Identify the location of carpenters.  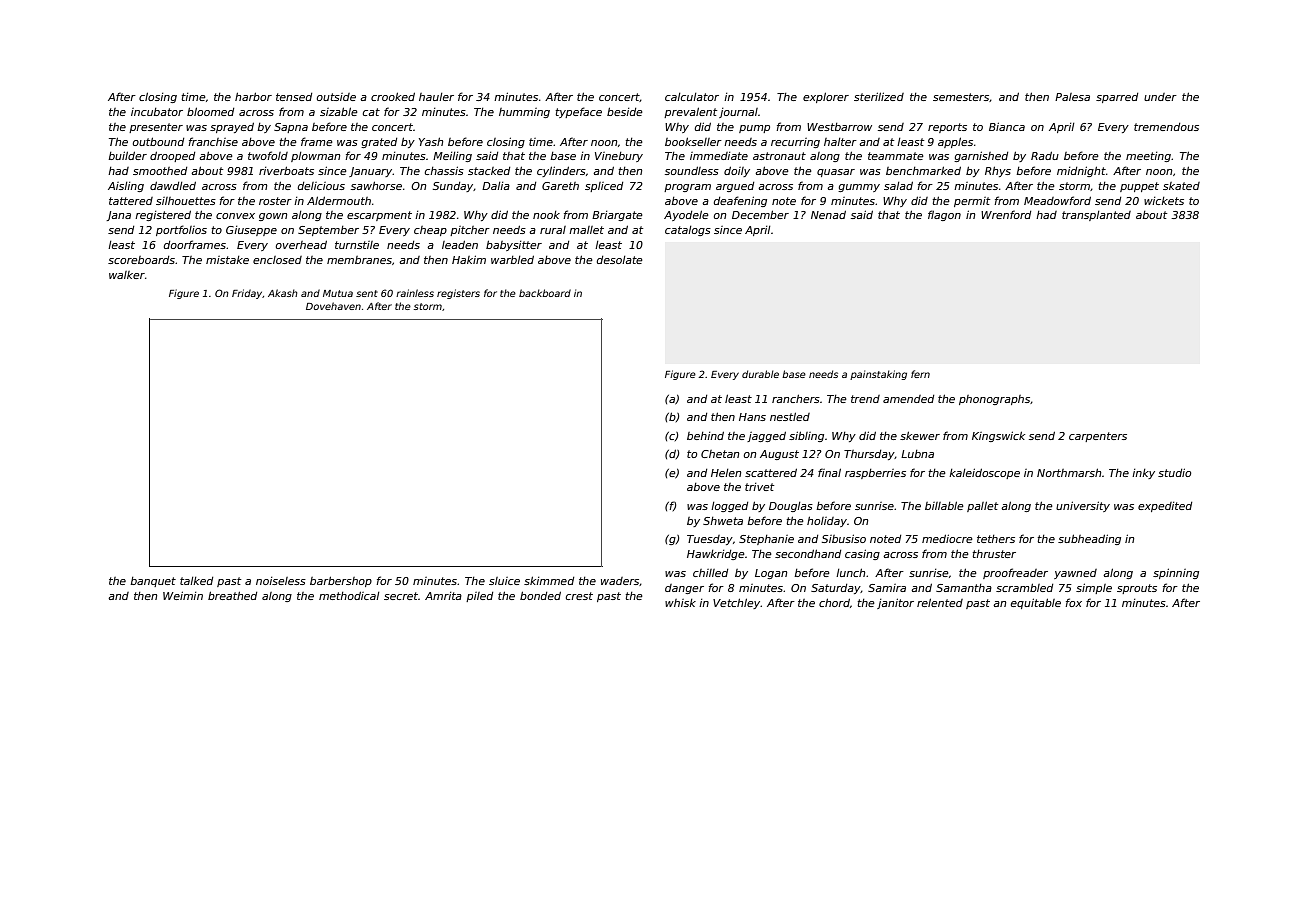
(1098, 437).
